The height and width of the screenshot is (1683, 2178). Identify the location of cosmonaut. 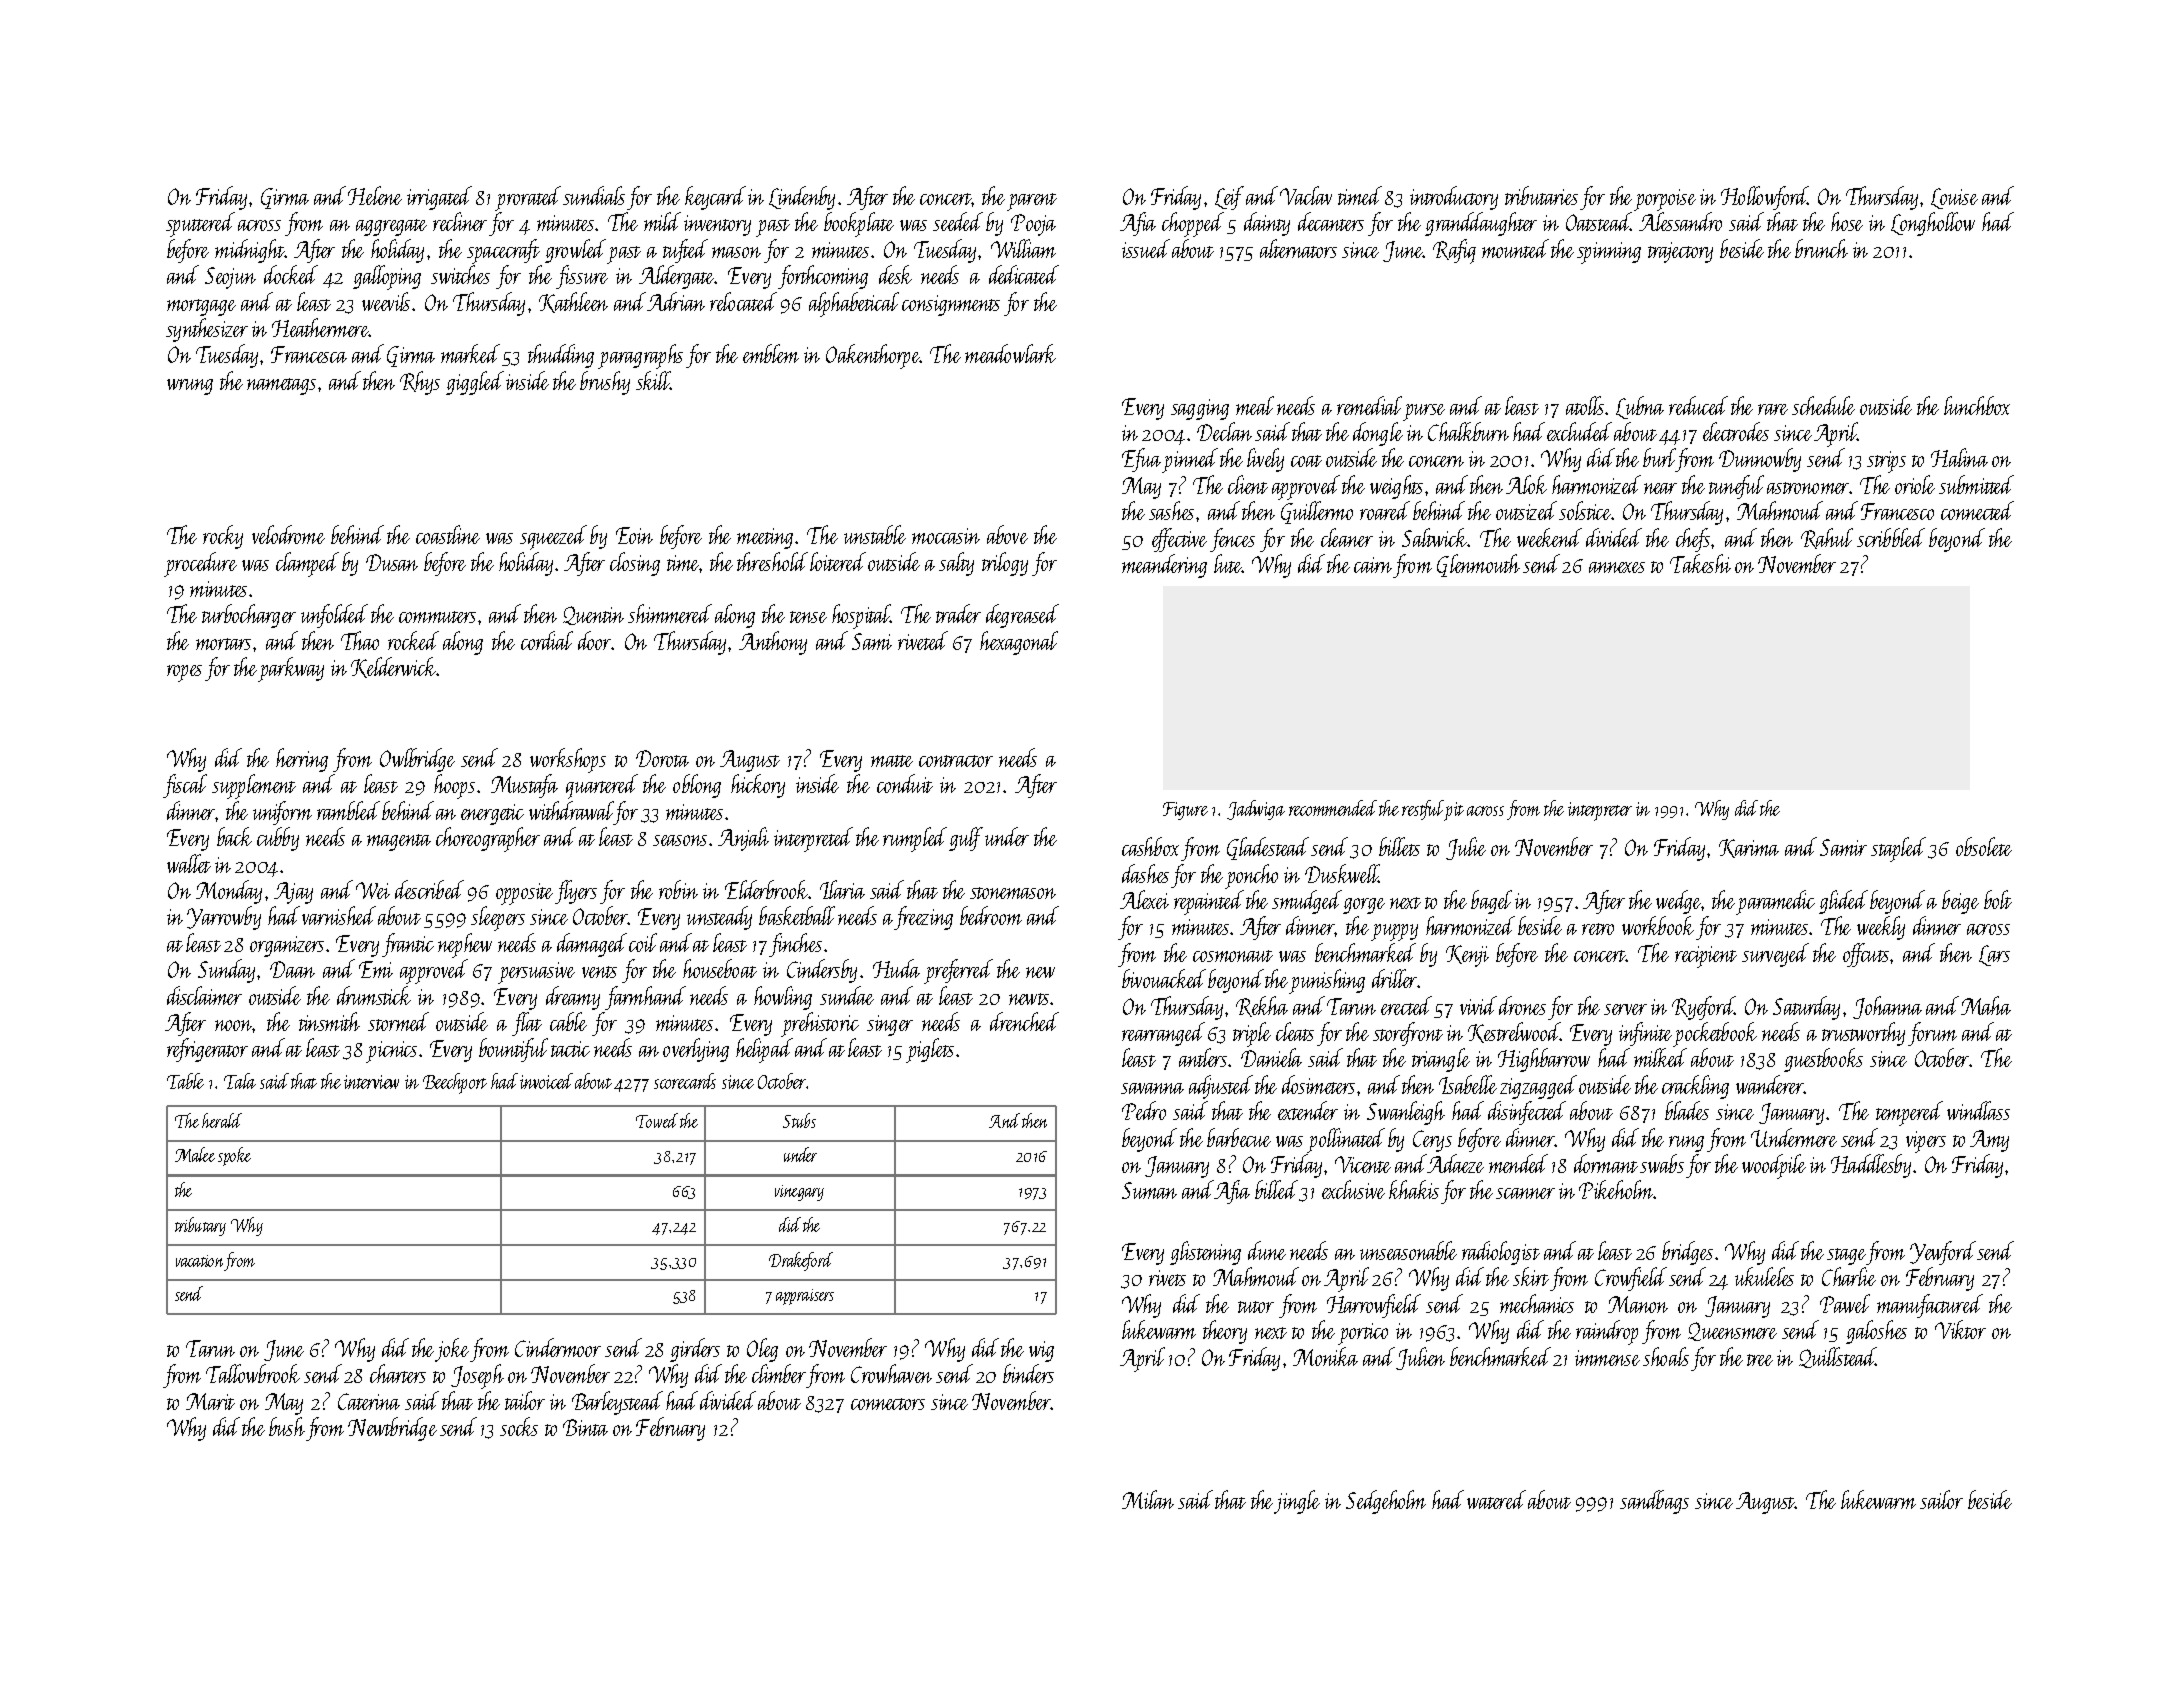
(1233, 956).
